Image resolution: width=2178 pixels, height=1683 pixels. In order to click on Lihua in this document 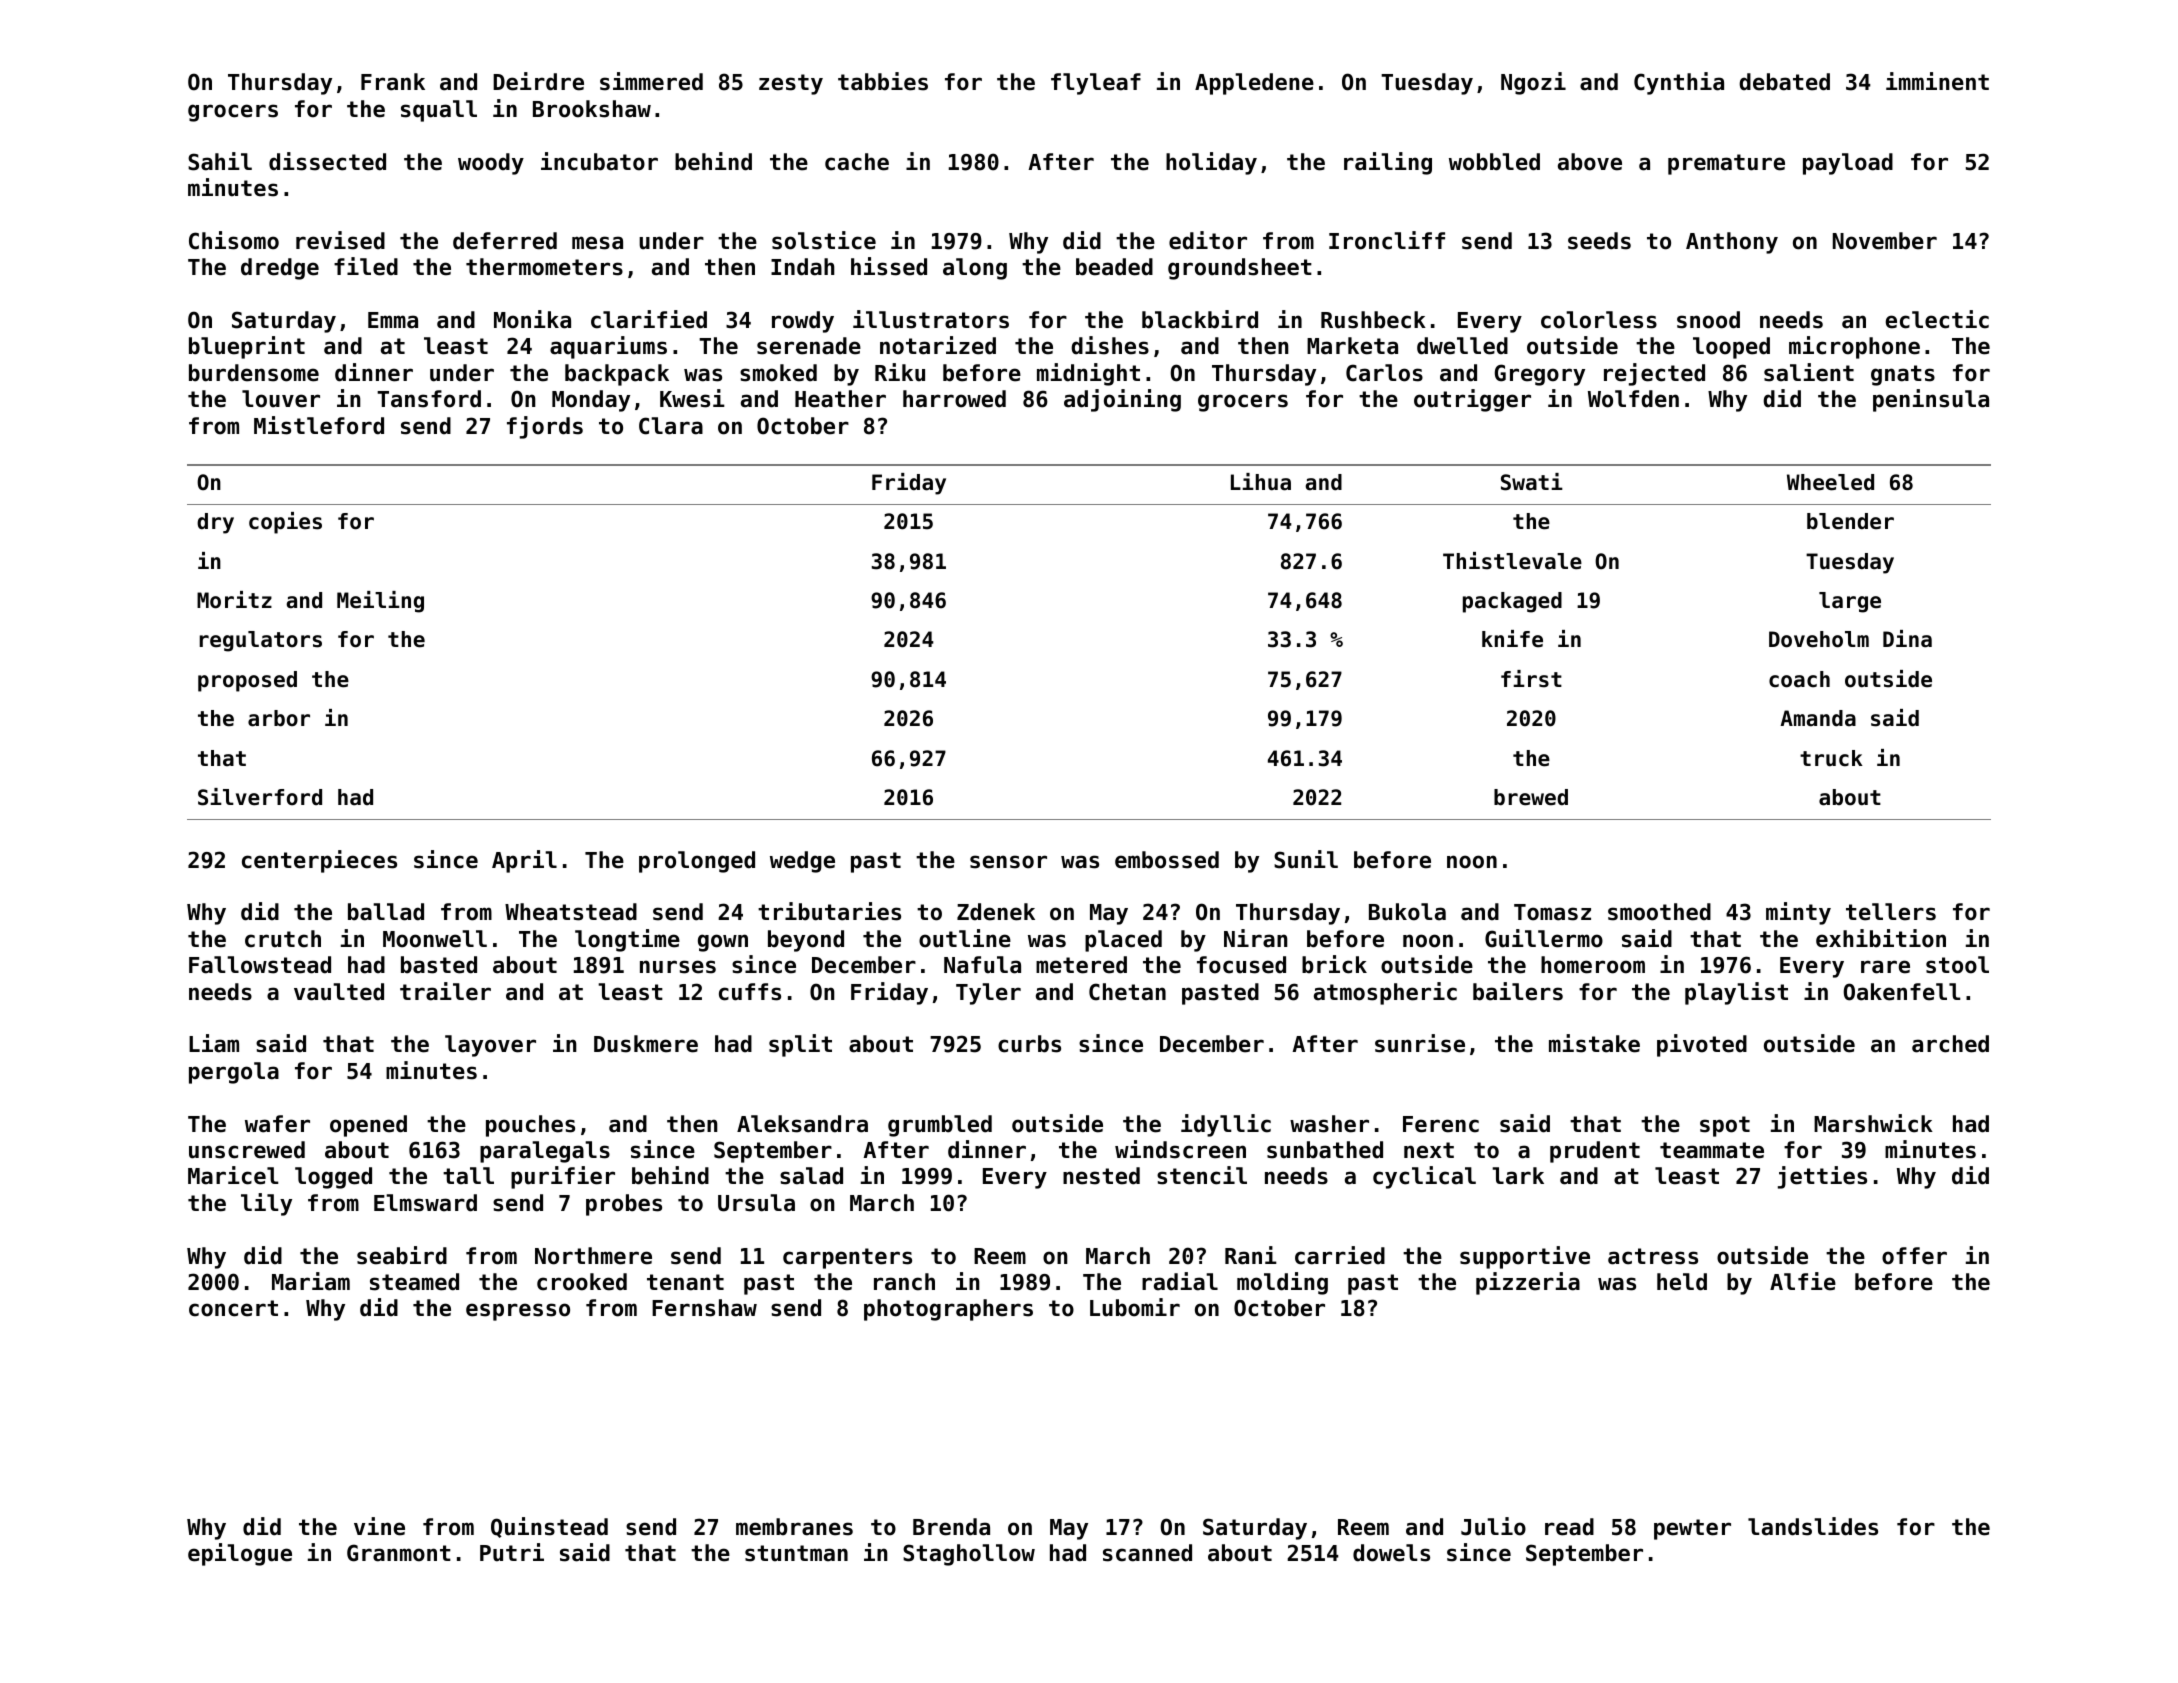, I will do `click(1261, 482)`.
